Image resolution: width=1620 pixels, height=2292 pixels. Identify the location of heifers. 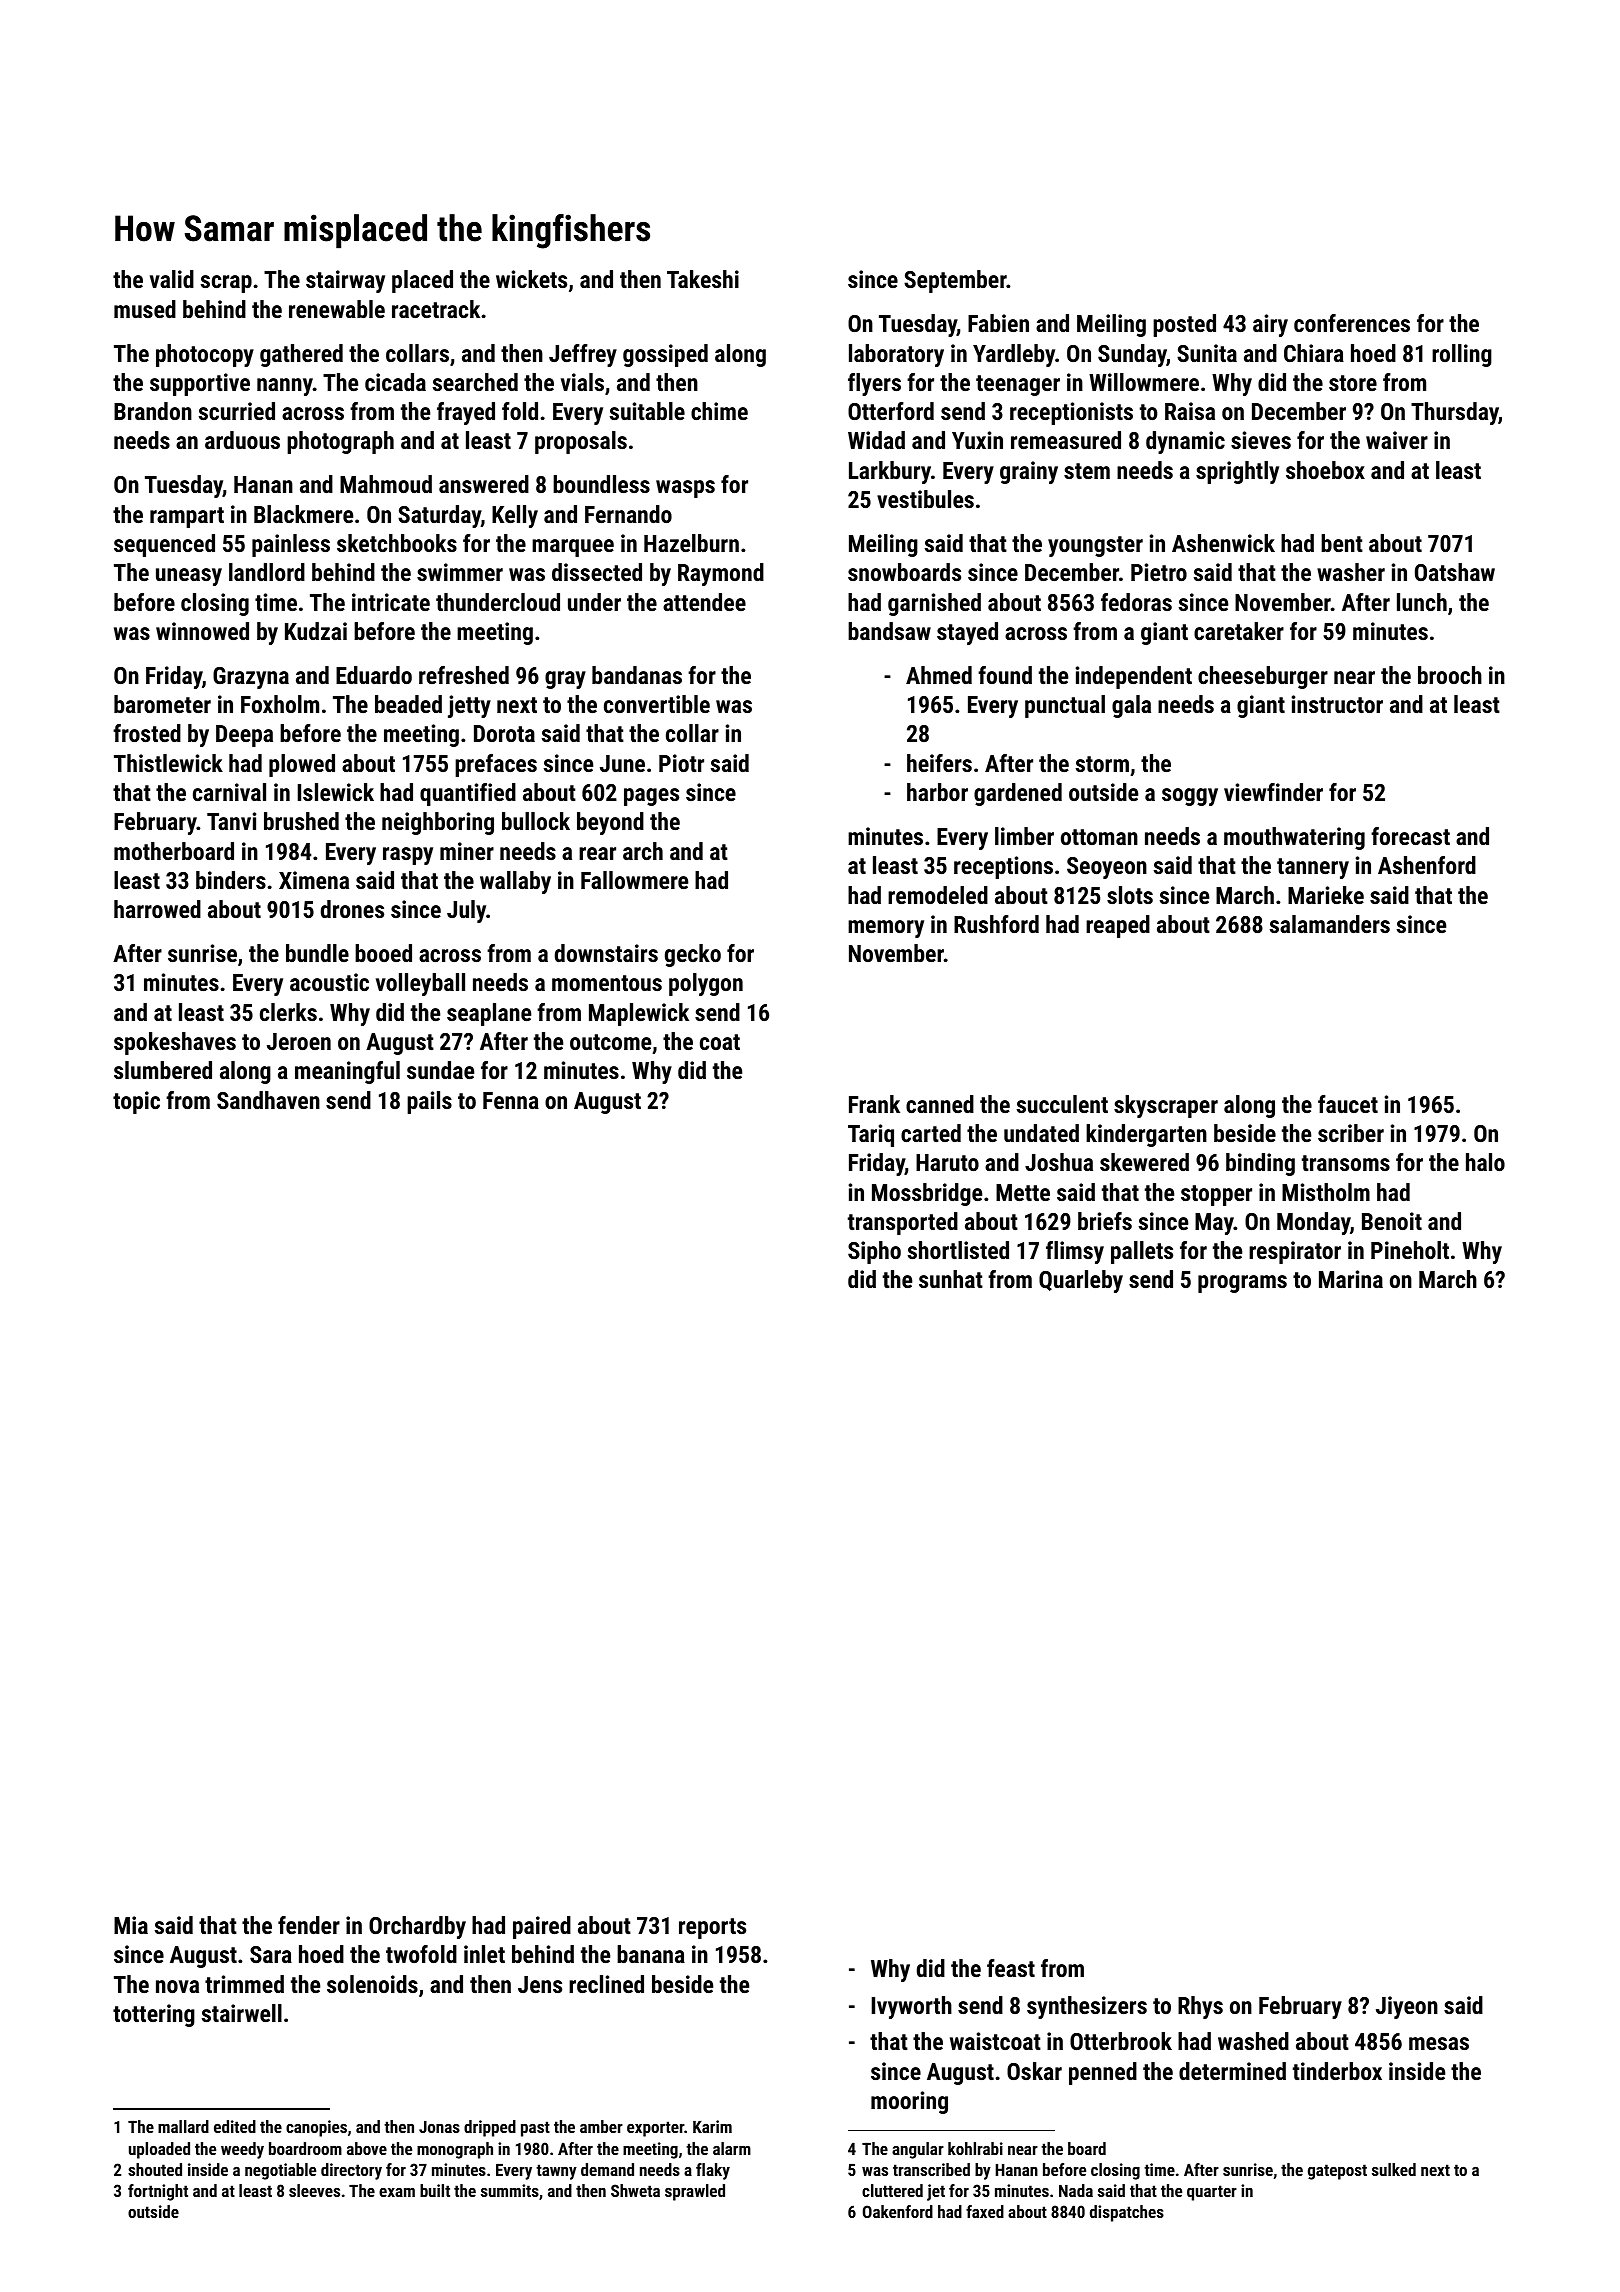
(939, 763).
